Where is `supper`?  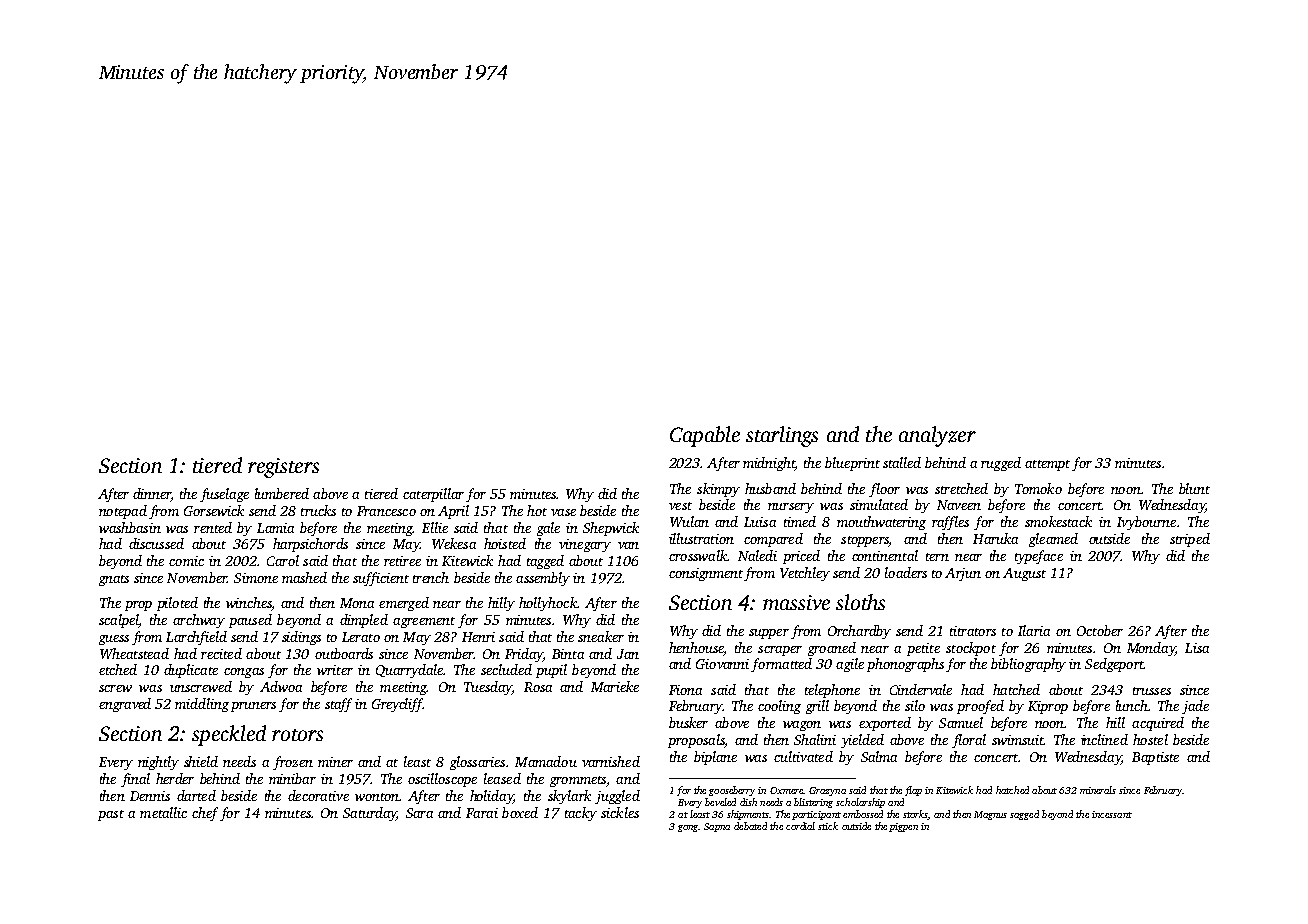
supper is located at coordinates (769, 634).
